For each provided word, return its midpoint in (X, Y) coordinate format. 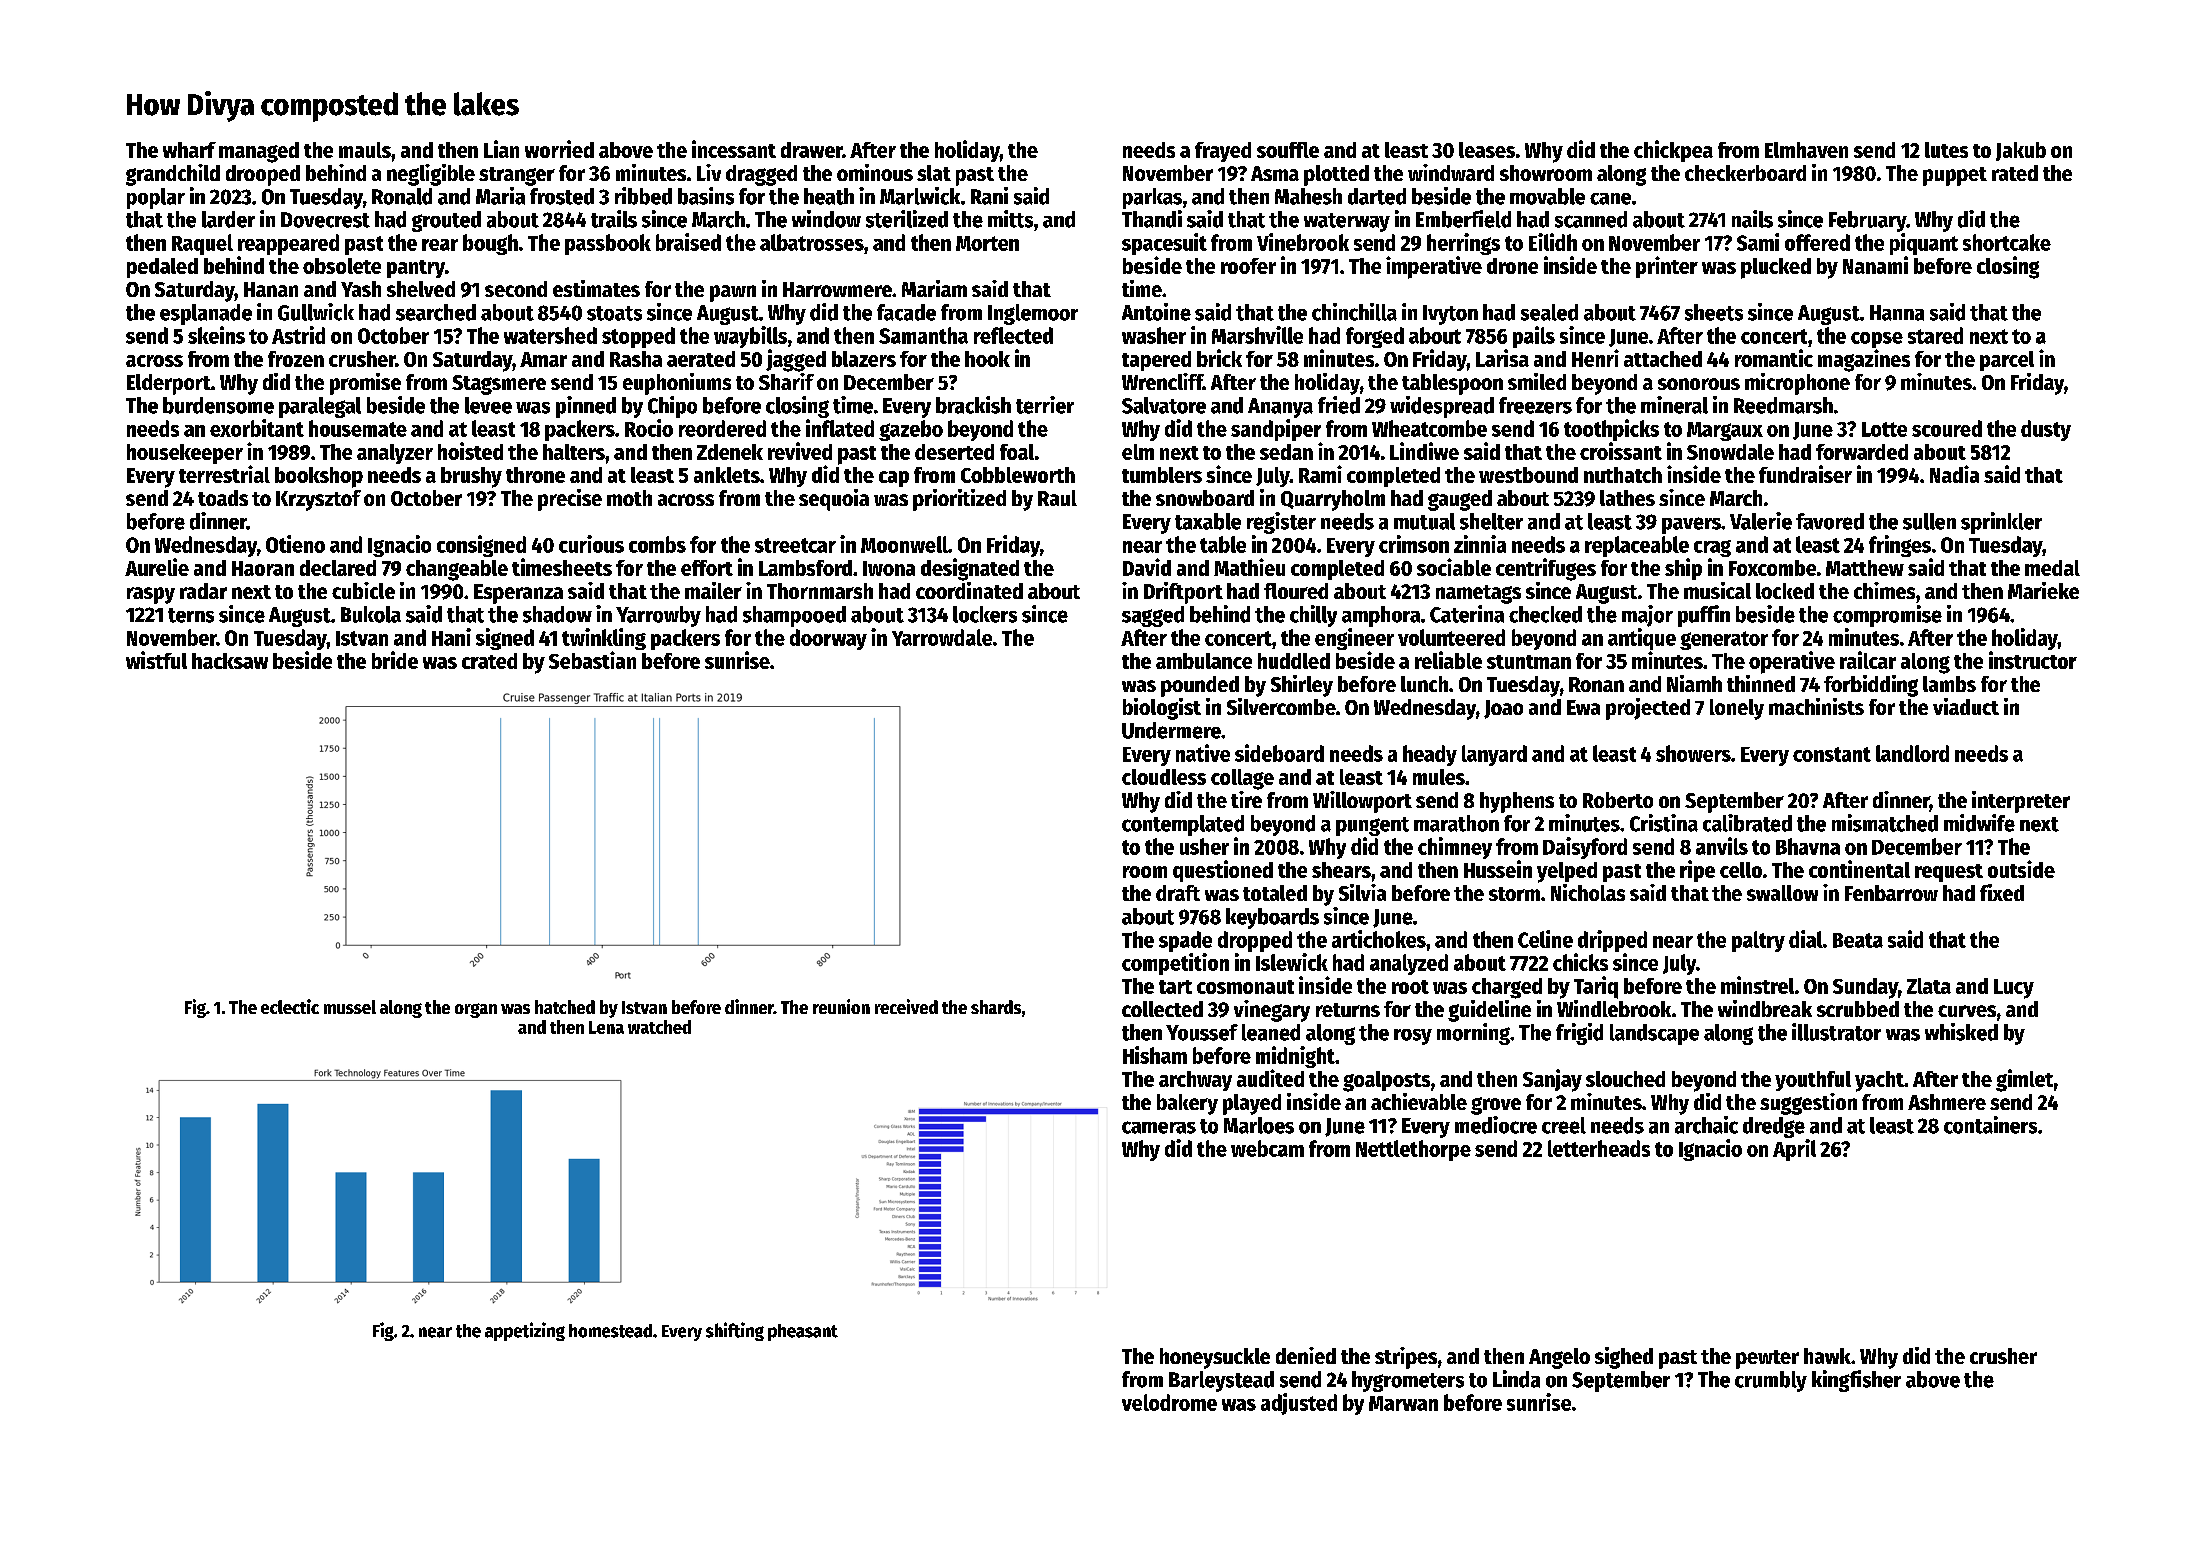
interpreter (2021, 802)
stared (1935, 335)
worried (559, 149)
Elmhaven (1806, 150)
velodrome (1169, 1402)
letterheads (1599, 1148)
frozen (296, 359)
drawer (812, 150)
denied (1306, 1355)
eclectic (290, 1006)
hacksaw (230, 661)
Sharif (786, 381)
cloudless (1164, 777)
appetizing (525, 1331)
